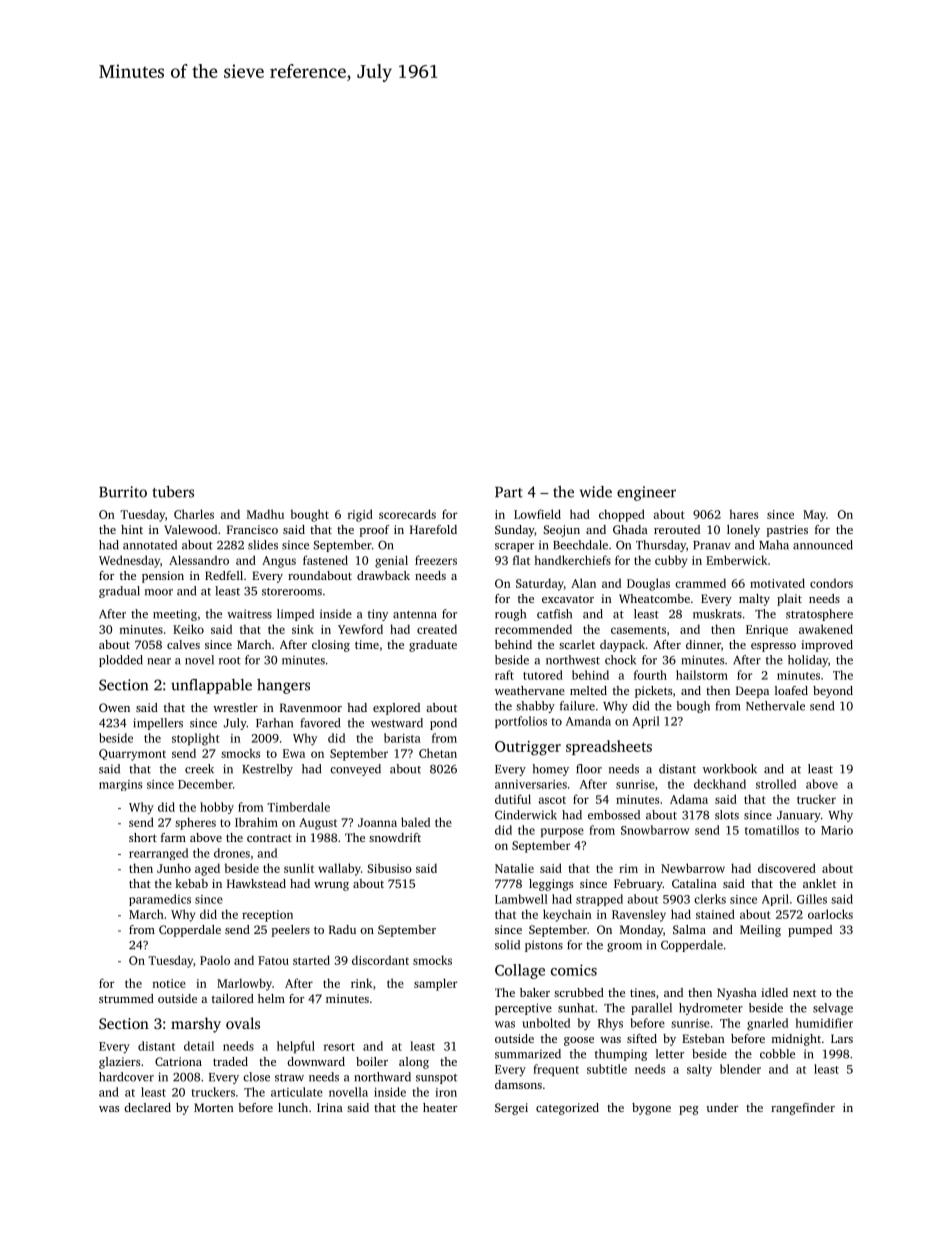 The height and width of the screenshot is (1233, 952). I want to click on unflappable, so click(211, 686).
